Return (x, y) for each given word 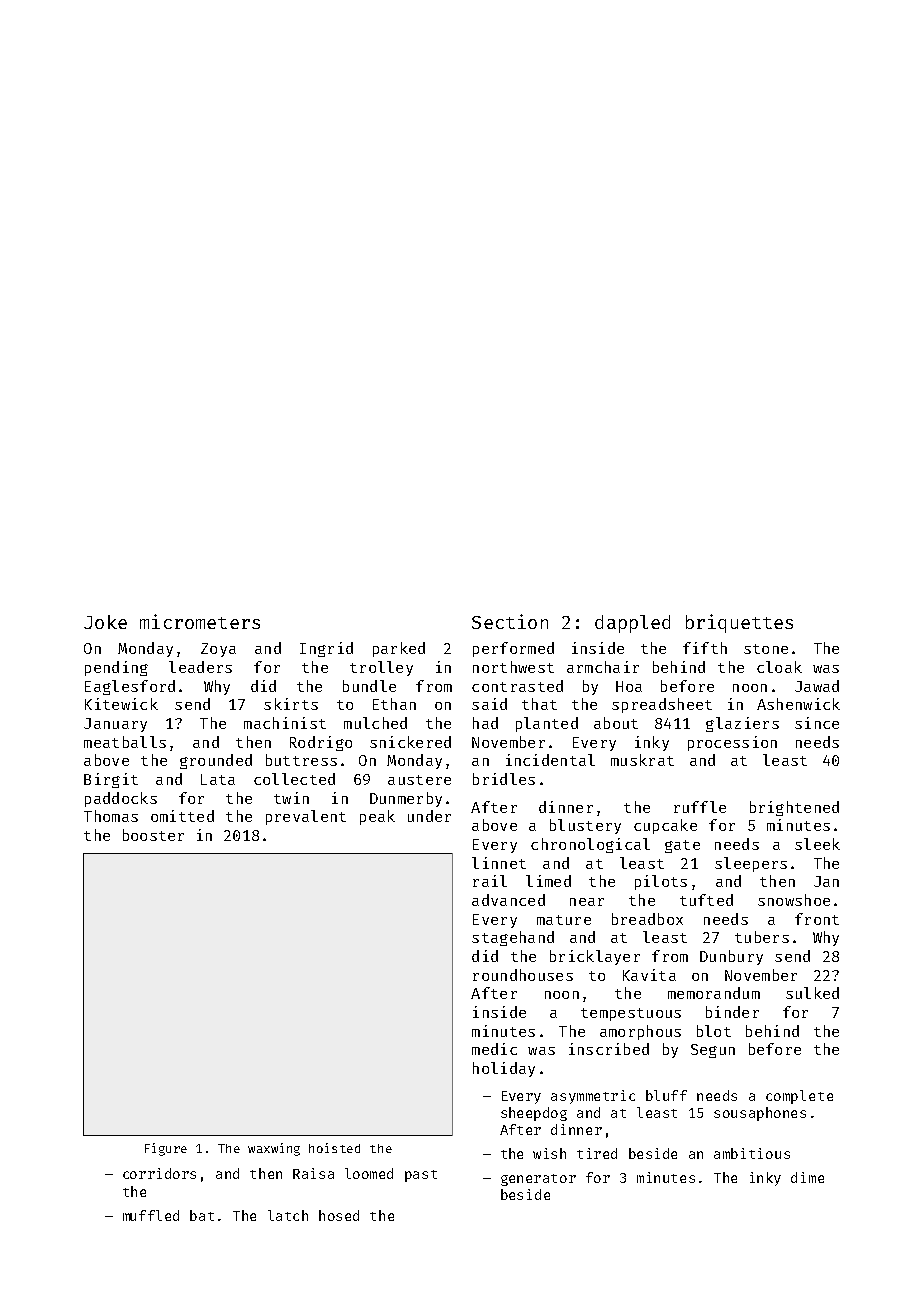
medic (494, 1049)
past (421, 1176)
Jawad (817, 686)
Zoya (218, 650)
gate (682, 846)
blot (714, 1031)
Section (510, 621)
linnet (499, 863)
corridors (159, 1173)
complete (799, 1097)
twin (291, 798)
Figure (166, 1149)
